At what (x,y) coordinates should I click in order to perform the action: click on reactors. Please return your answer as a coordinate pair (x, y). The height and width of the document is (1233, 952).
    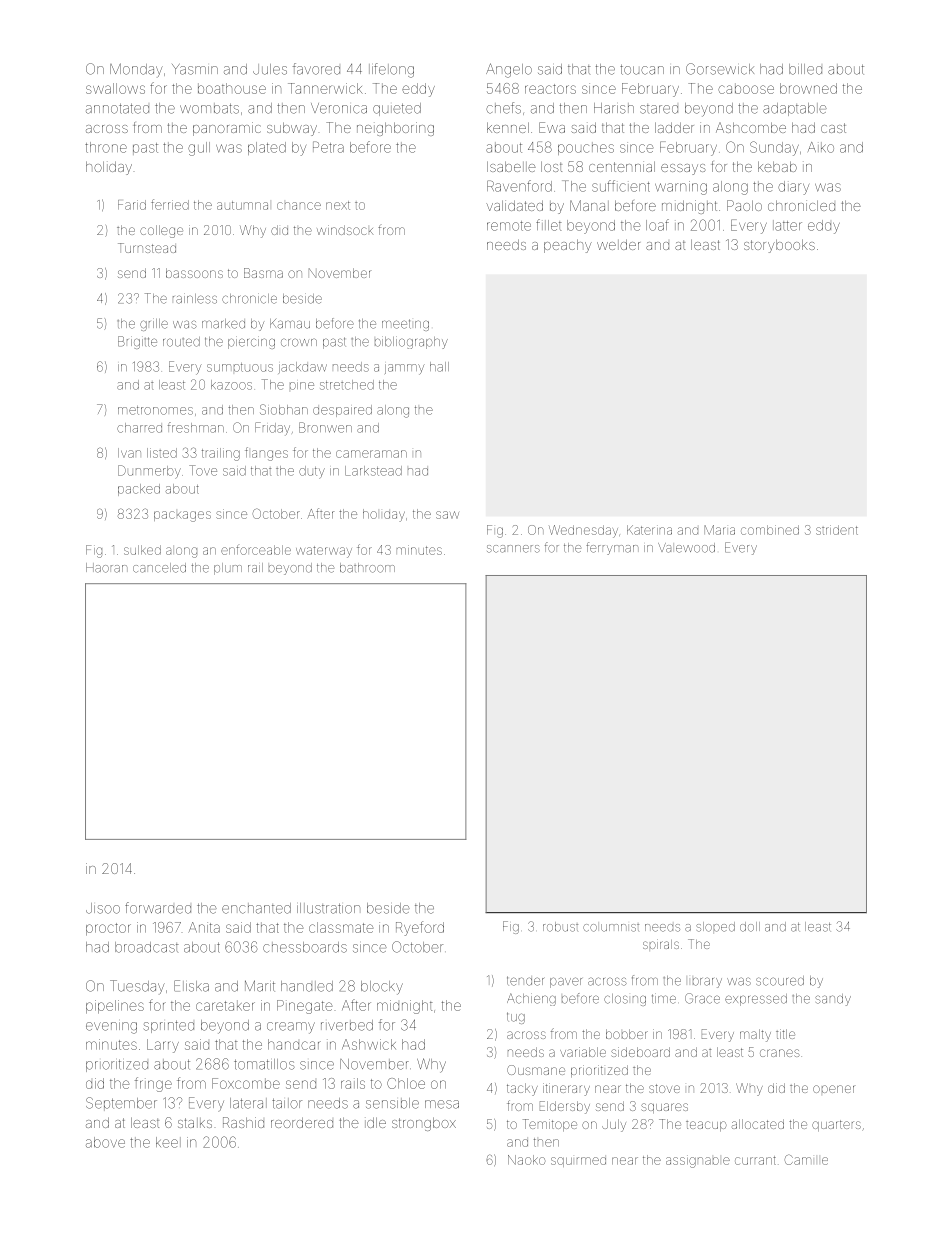
    Looking at the image, I should click on (550, 89).
